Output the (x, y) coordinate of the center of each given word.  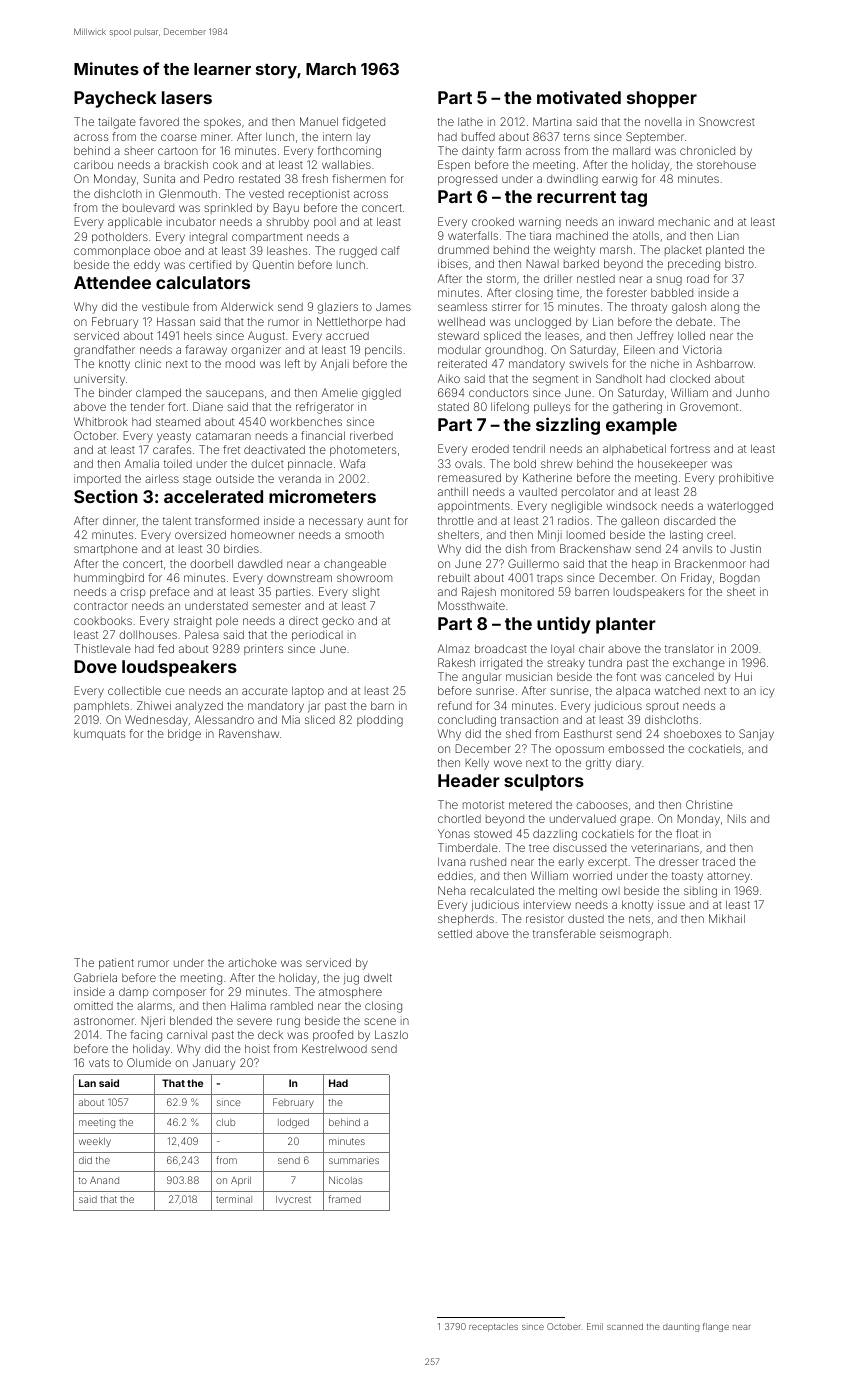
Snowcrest (727, 121)
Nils (736, 818)
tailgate (117, 123)
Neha (452, 890)
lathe (470, 121)
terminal (234, 1199)
